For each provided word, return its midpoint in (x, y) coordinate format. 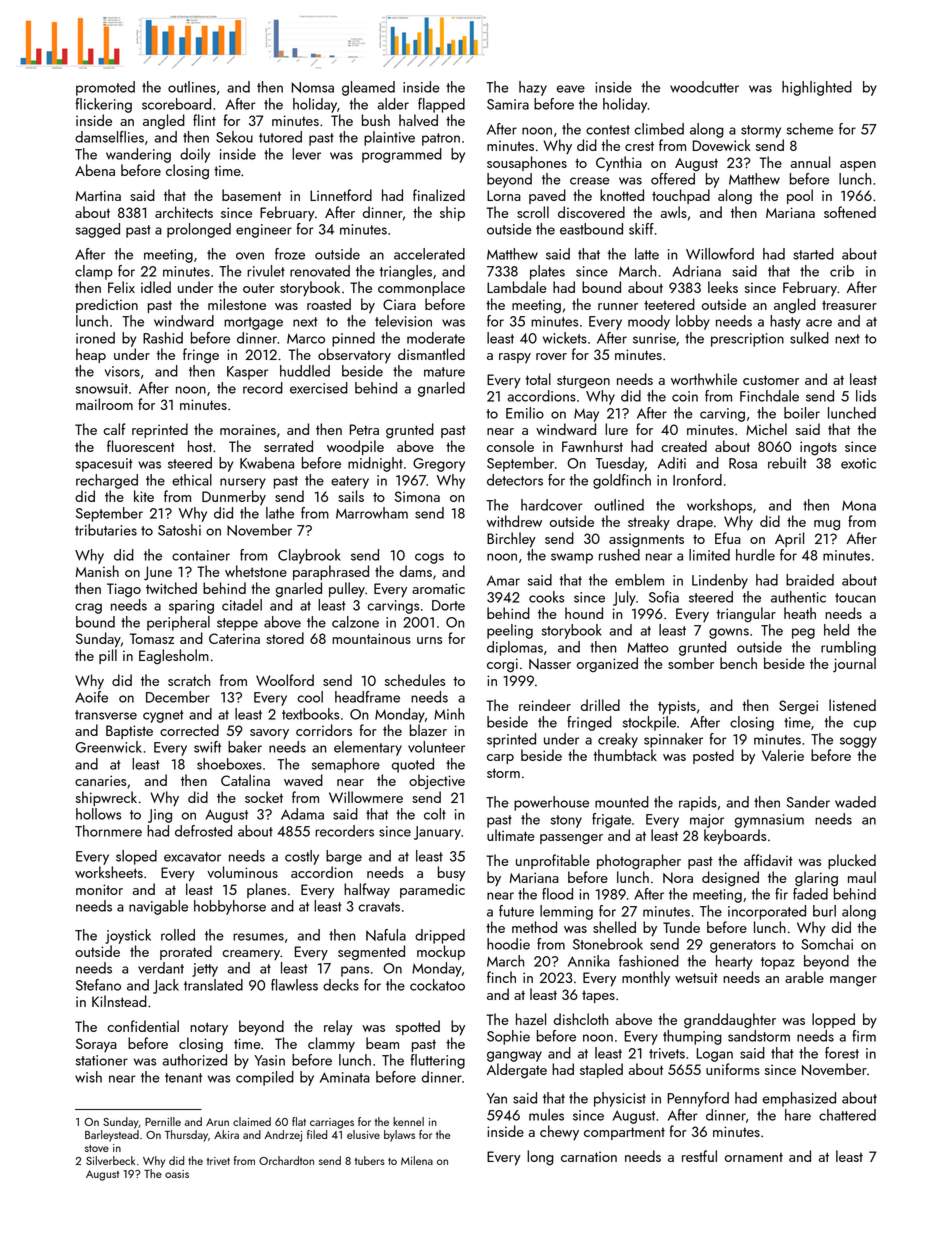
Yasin (269, 1060)
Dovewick (722, 145)
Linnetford (341, 195)
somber (691, 663)
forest (842, 1053)
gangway (514, 1056)
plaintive (389, 138)
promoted (105, 88)
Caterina (234, 638)
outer (259, 288)
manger (853, 981)
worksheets (109, 872)
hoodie (508, 944)
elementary (368, 748)
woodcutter (704, 87)
